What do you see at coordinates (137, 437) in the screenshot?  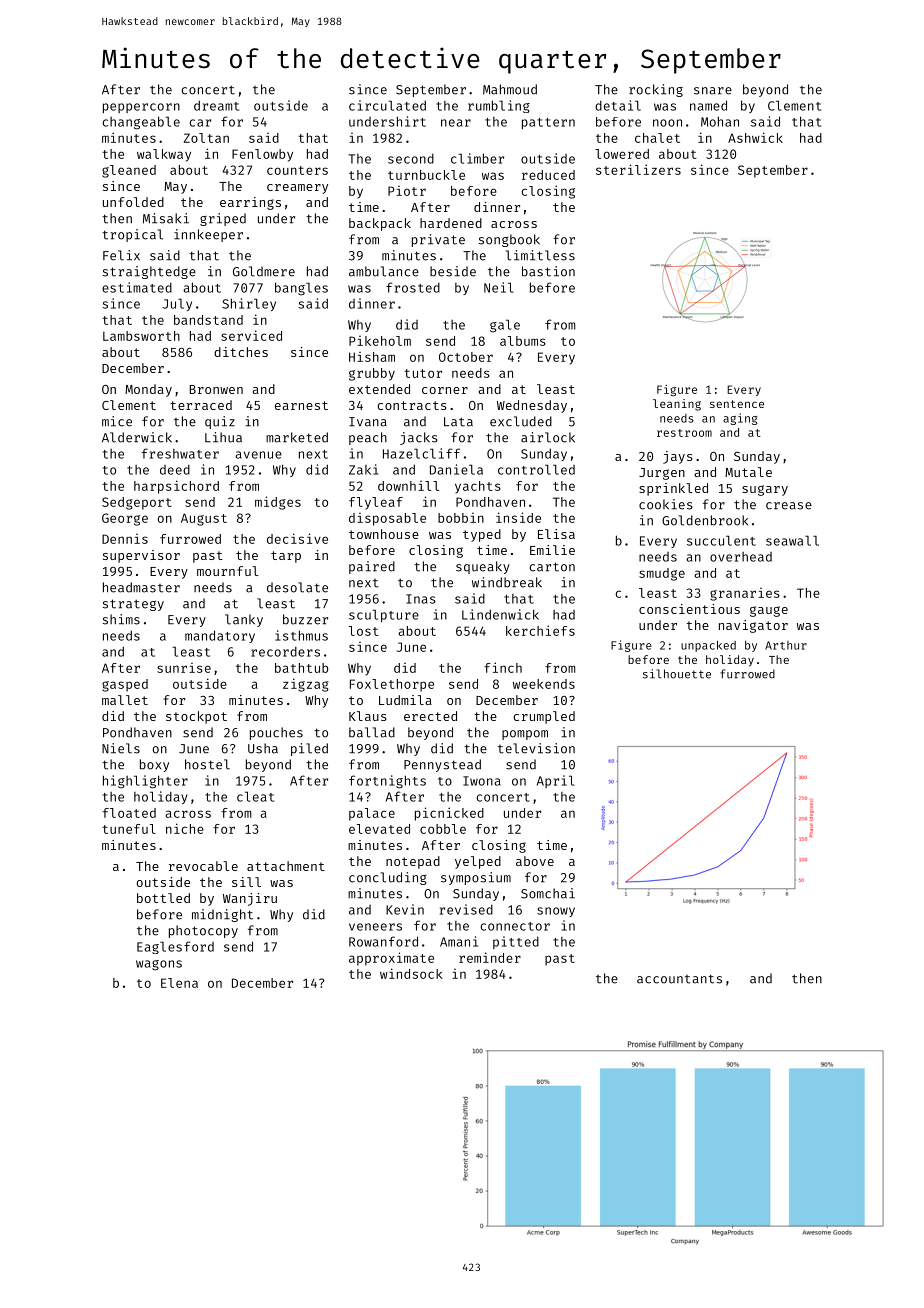 I see `Alderwick` at bounding box center [137, 437].
